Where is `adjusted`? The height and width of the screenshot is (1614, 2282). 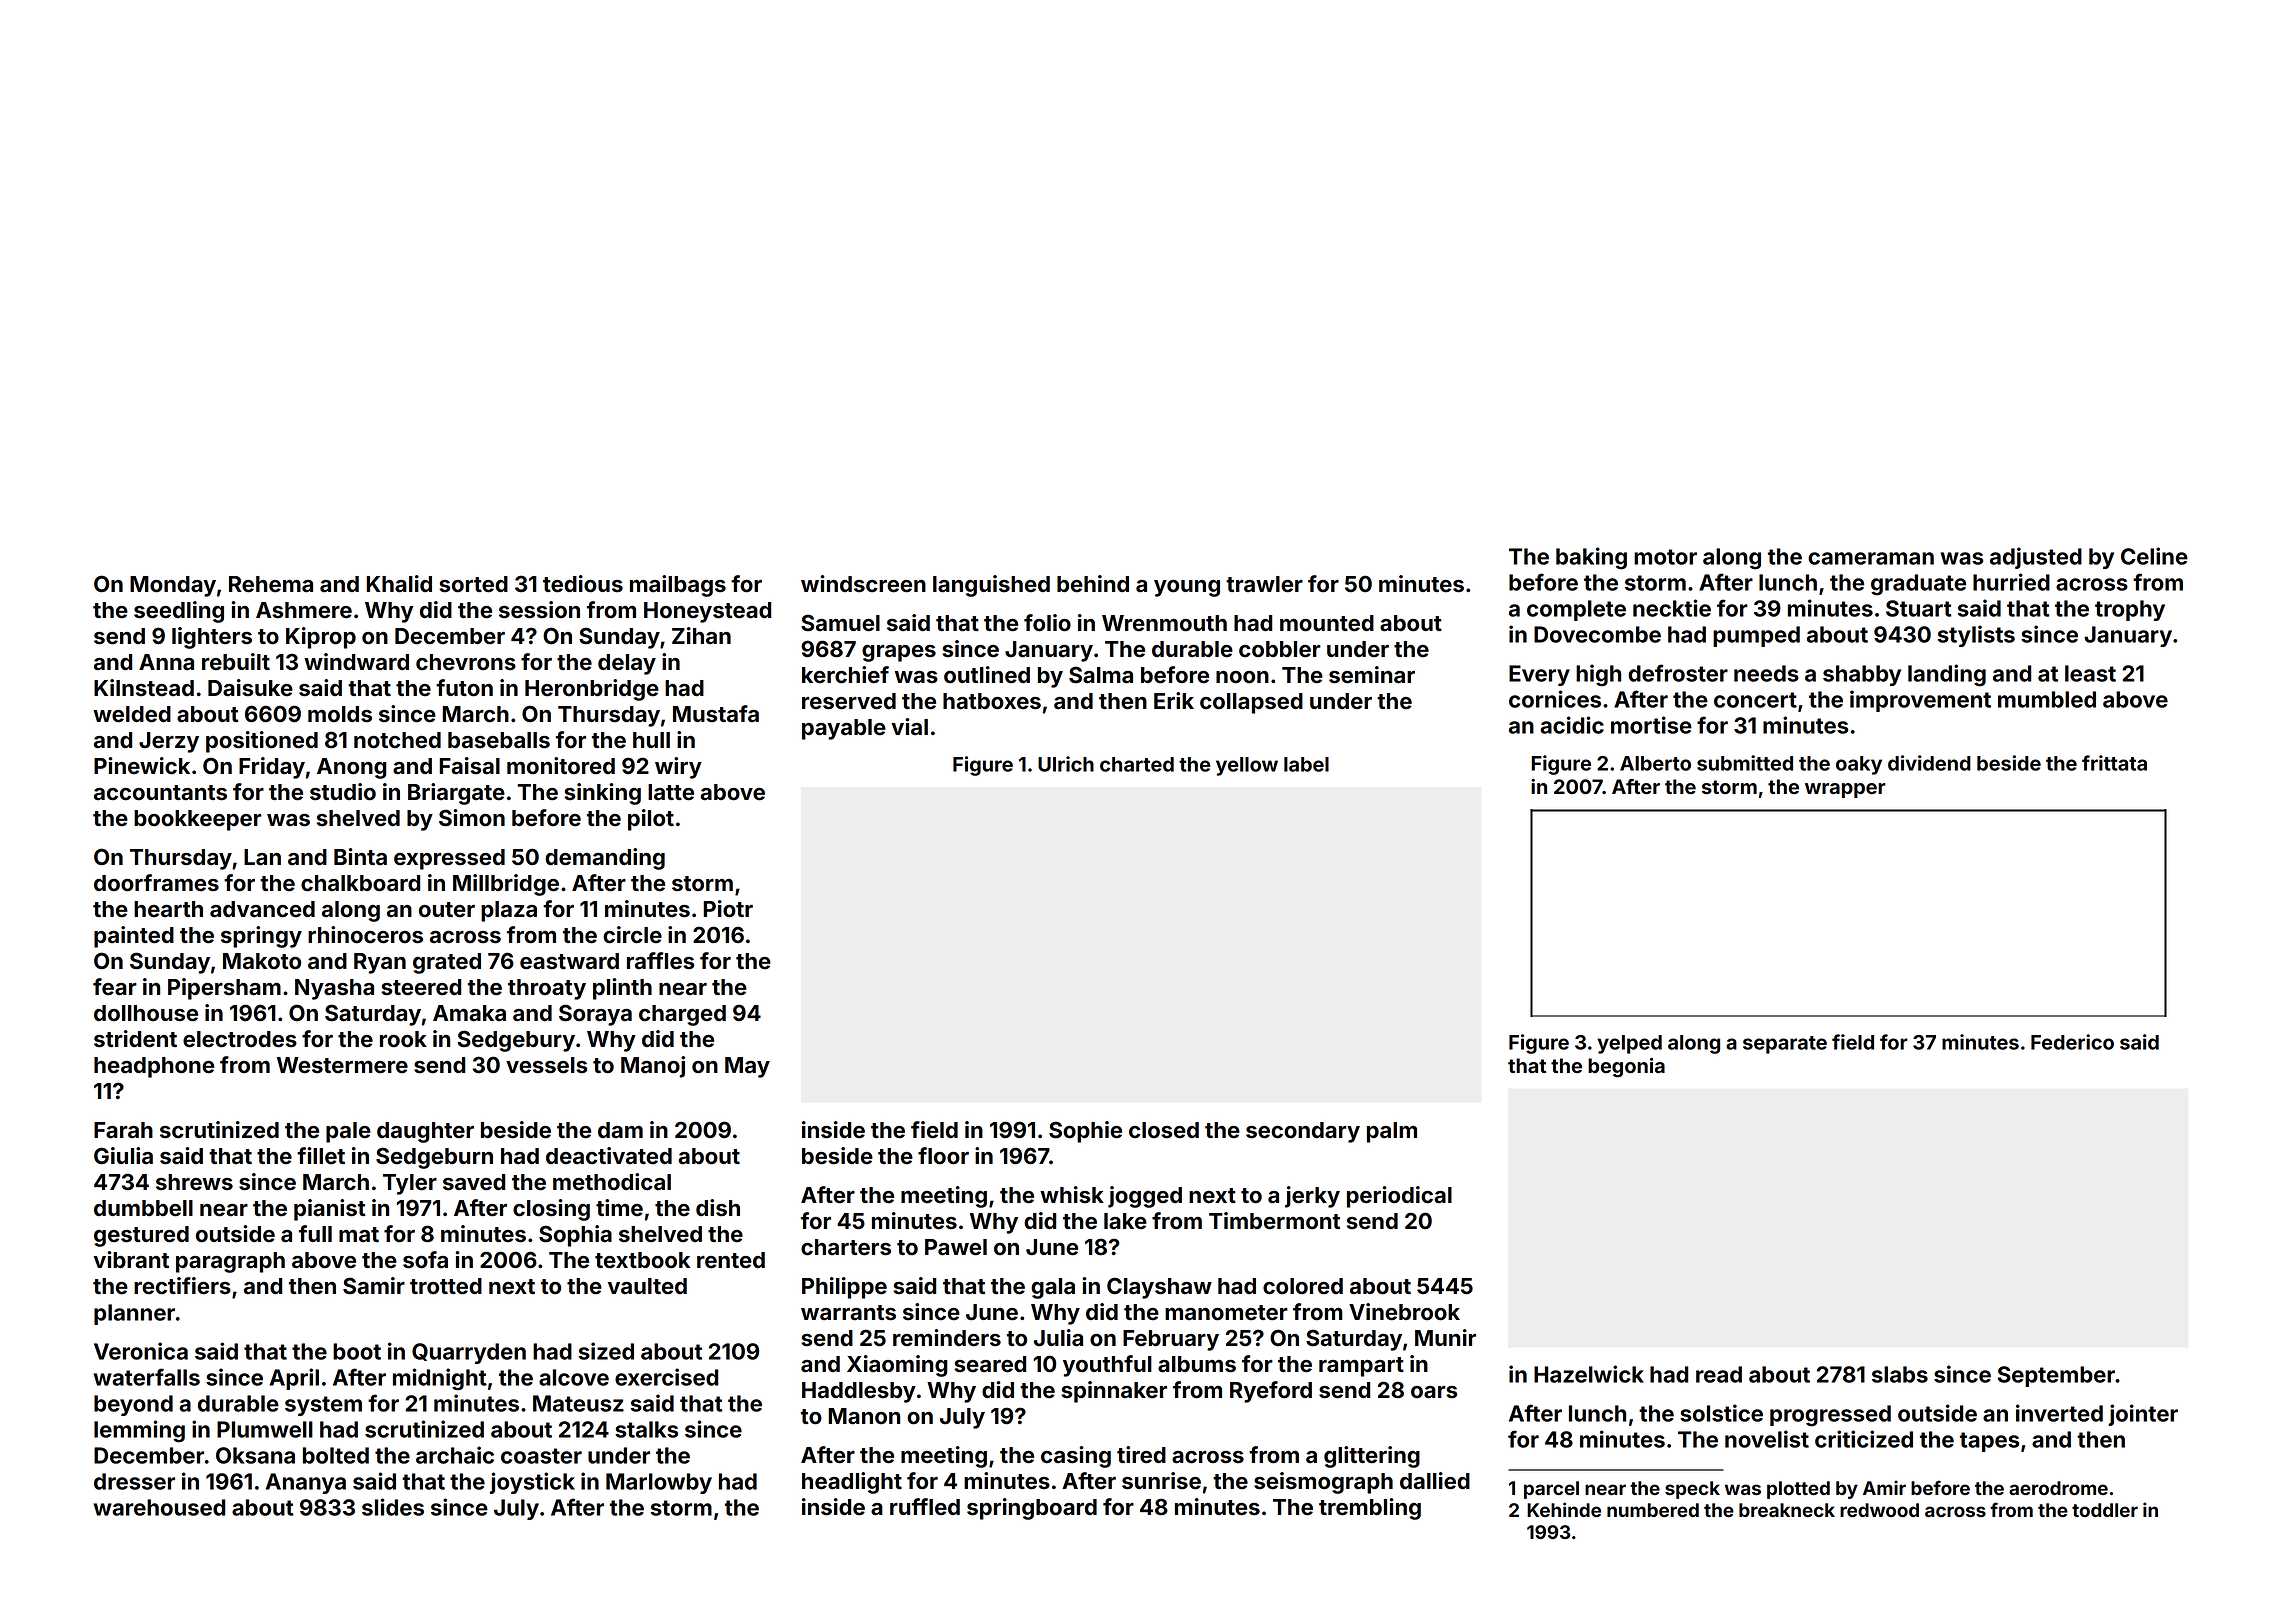 adjusted is located at coordinates (2036, 558).
